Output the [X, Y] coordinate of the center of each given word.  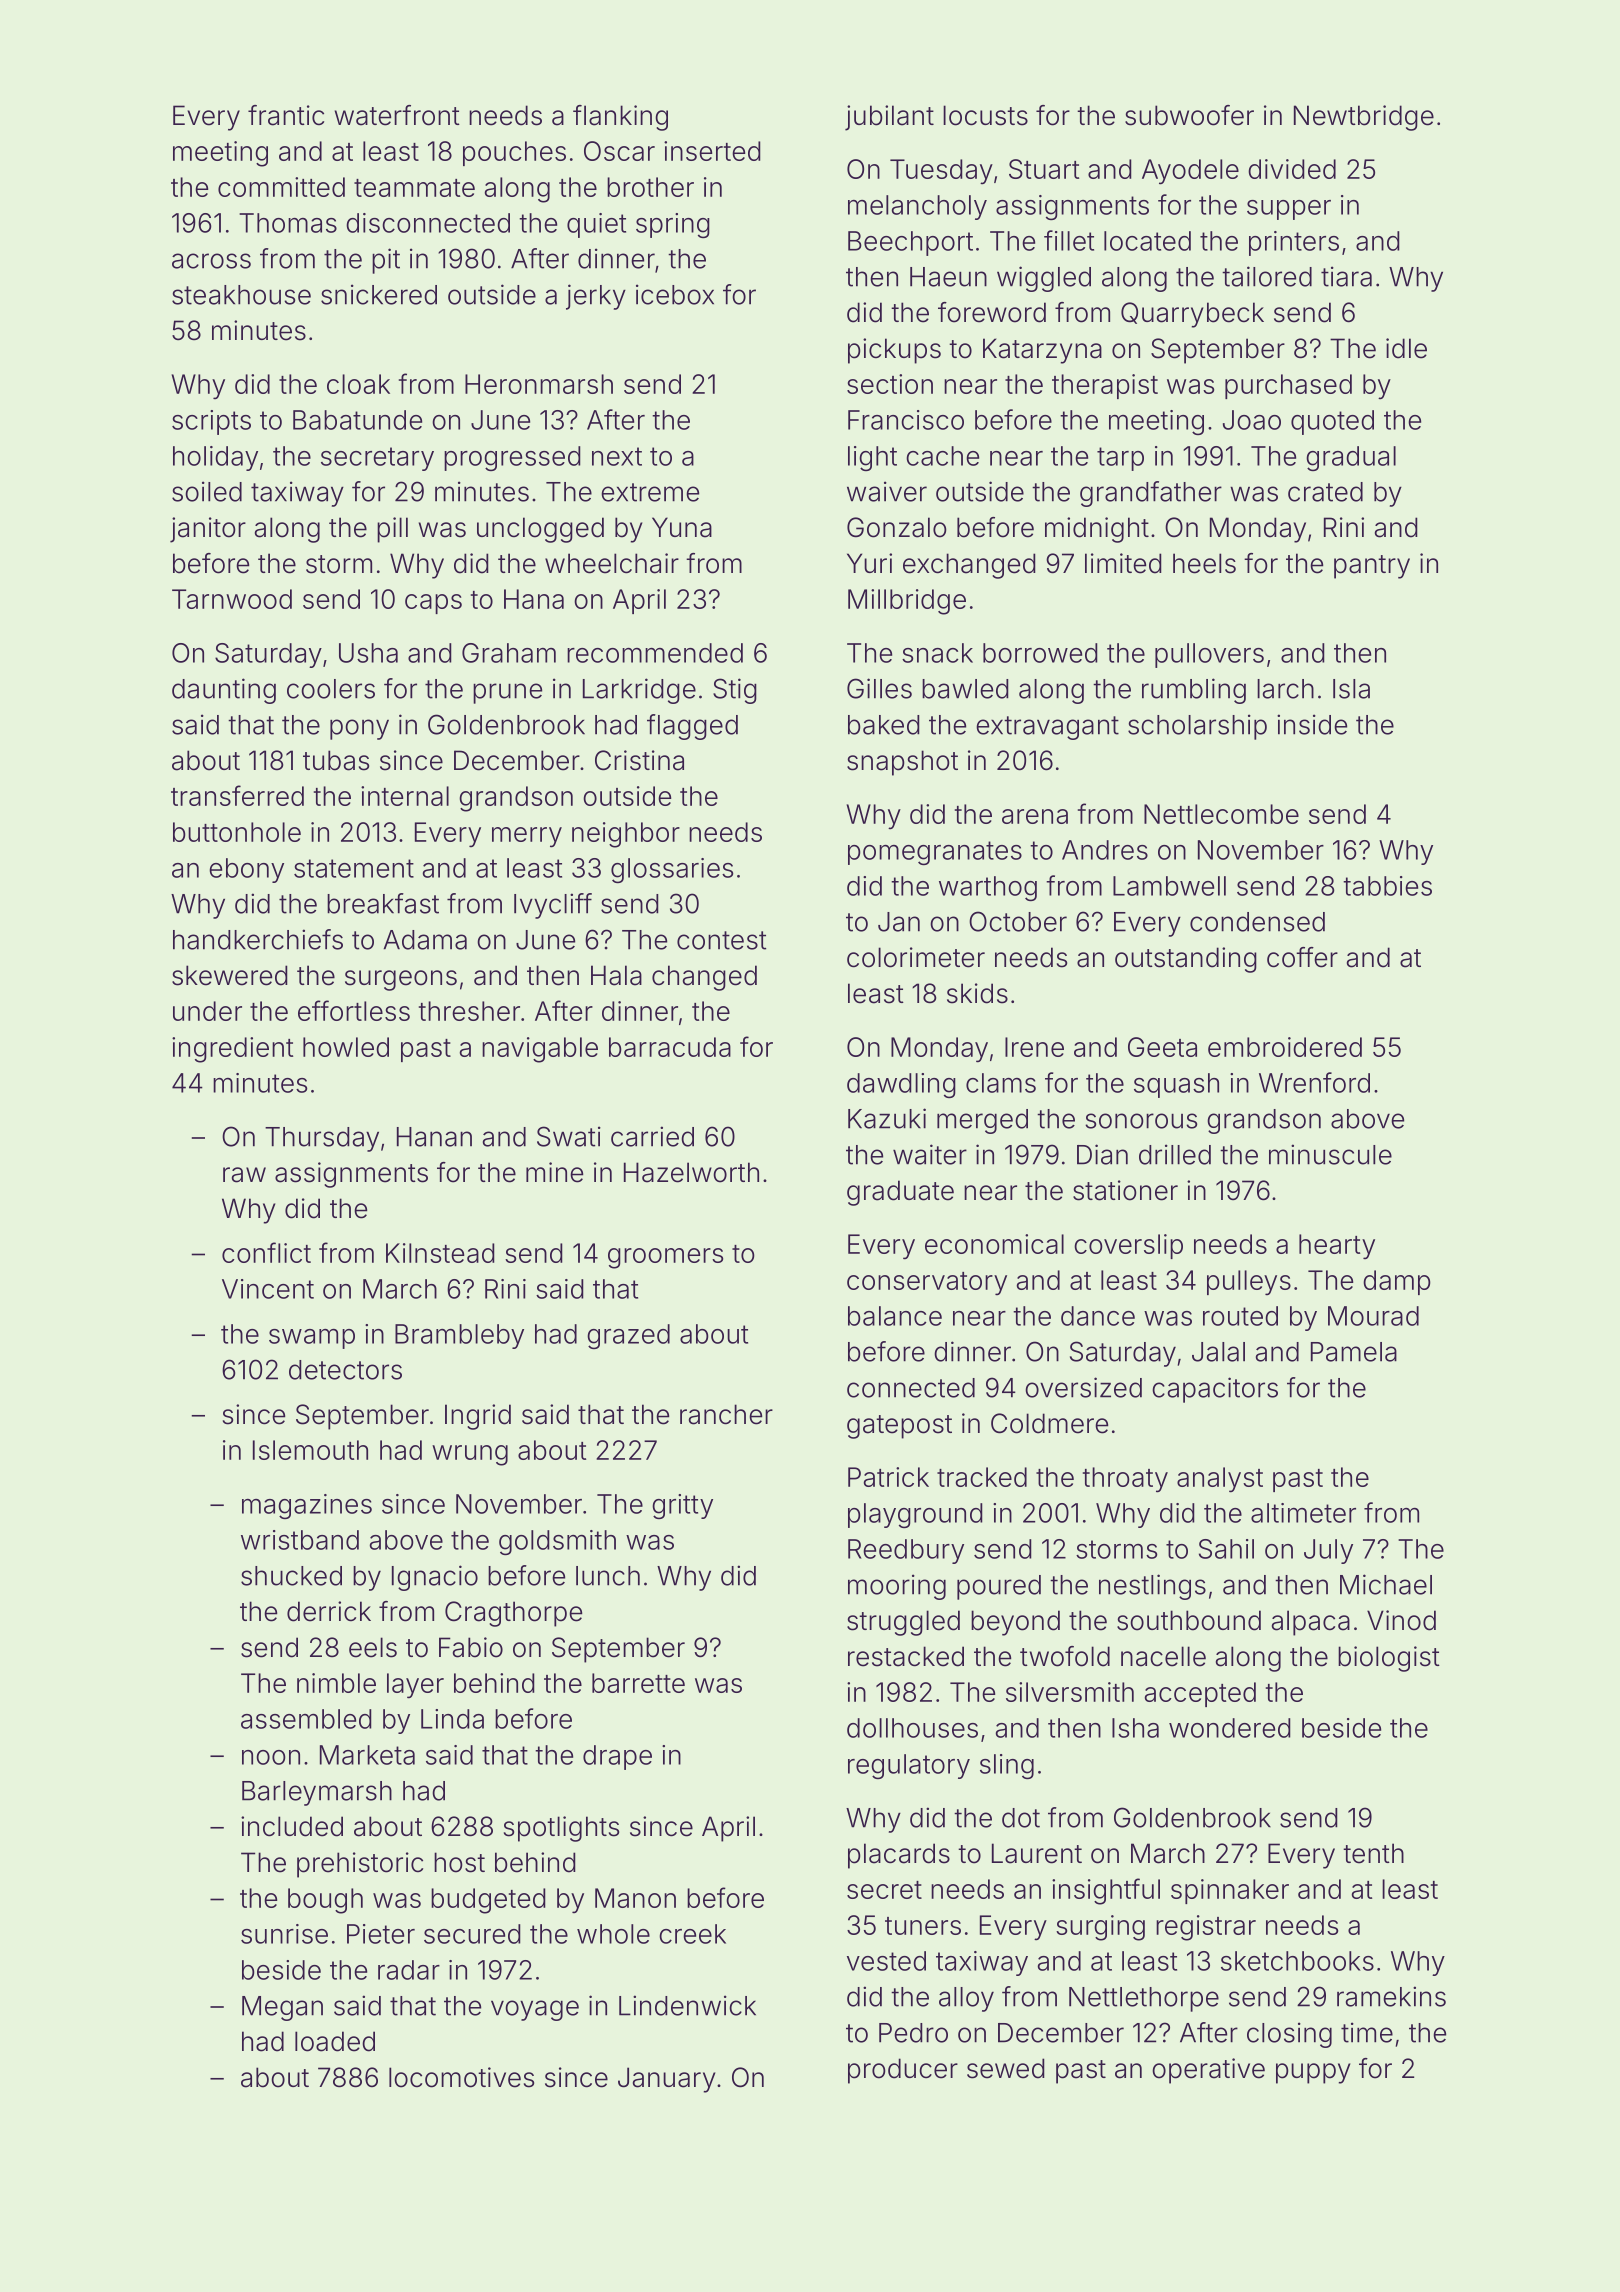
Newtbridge [1364, 118]
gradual [1351, 458]
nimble [336, 1683]
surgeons [401, 980]
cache [942, 456]
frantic [286, 115]
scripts [211, 422]
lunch [608, 1576]
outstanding [1186, 960]
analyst [1220, 1480]
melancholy [917, 207]
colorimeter [916, 957]
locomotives [461, 2077]
